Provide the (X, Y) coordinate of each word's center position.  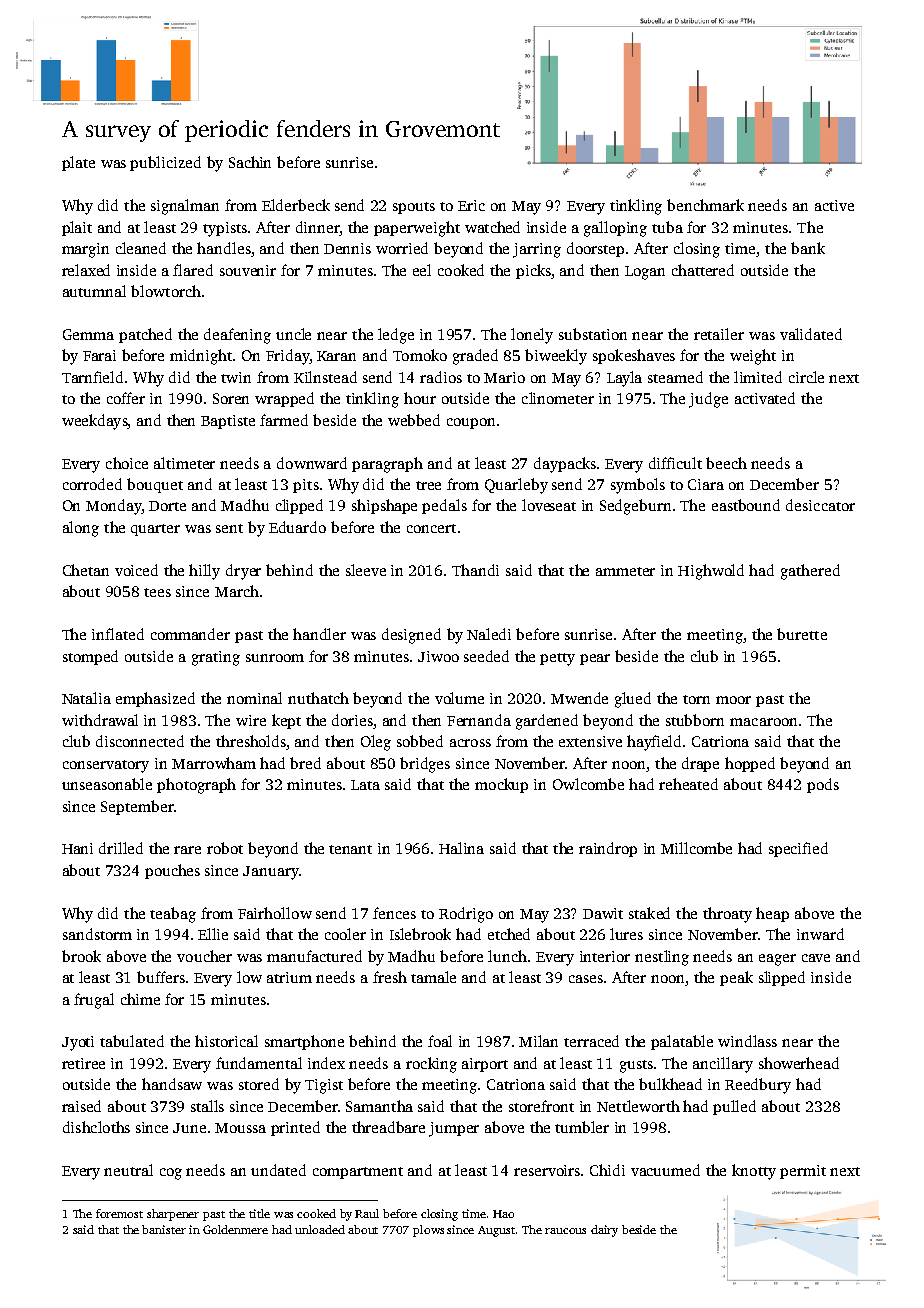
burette (802, 634)
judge (708, 400)
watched (492, 227)
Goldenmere (235, 1229)
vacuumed (665, 1170)
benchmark (705, 205)
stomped (90, 657)
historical (226, 1041)
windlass (747, 1041)
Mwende (579, 698)
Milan (538, 1041)
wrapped (284, 399)
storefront (541, 1106)
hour (420, 398)
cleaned (141, 248)
